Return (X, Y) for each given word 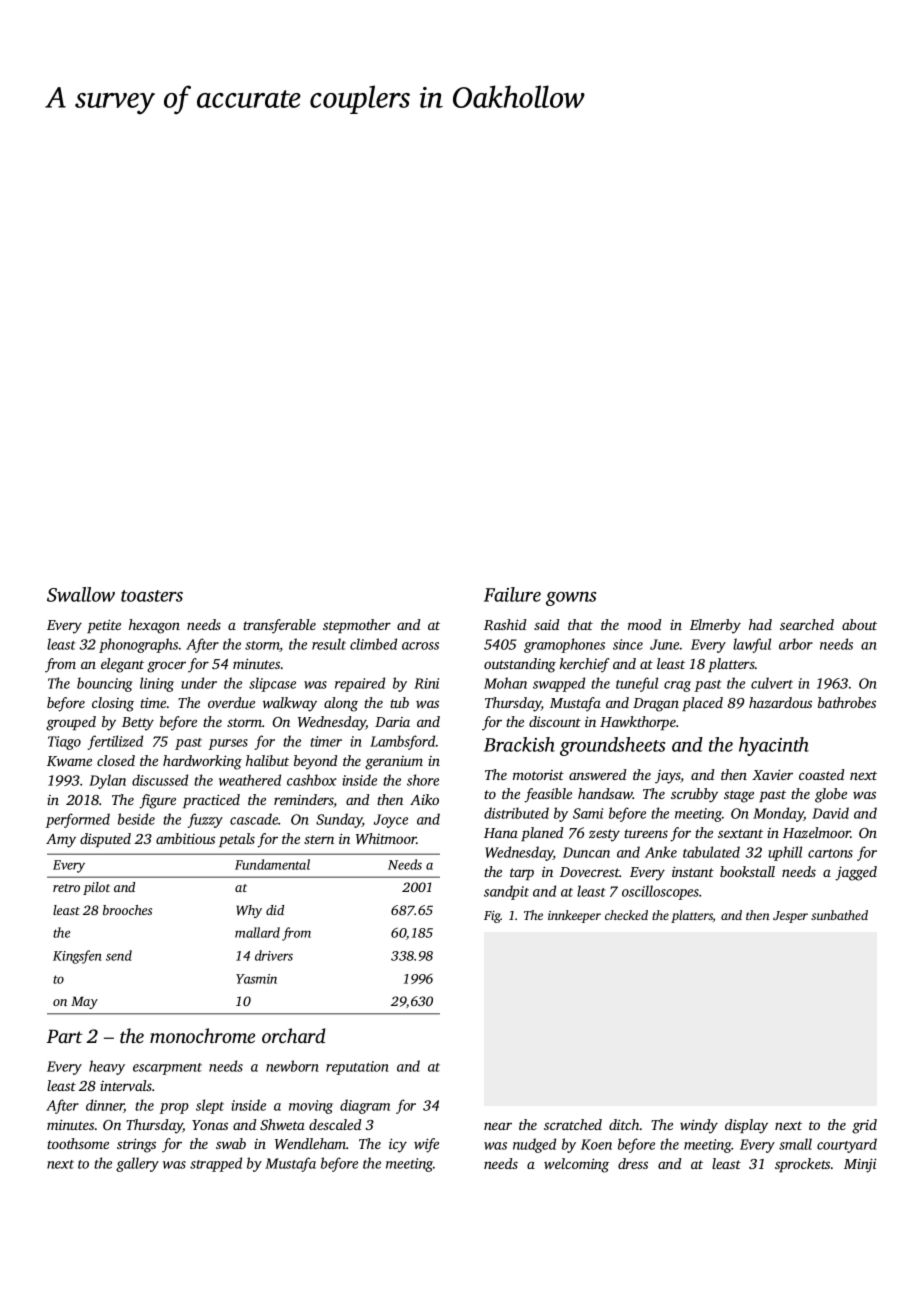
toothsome (78, 1143)
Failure (512, 594)
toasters (152, 596)
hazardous (780, 702)
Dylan (107, 781)
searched (807, 624)
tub (399, 702)
